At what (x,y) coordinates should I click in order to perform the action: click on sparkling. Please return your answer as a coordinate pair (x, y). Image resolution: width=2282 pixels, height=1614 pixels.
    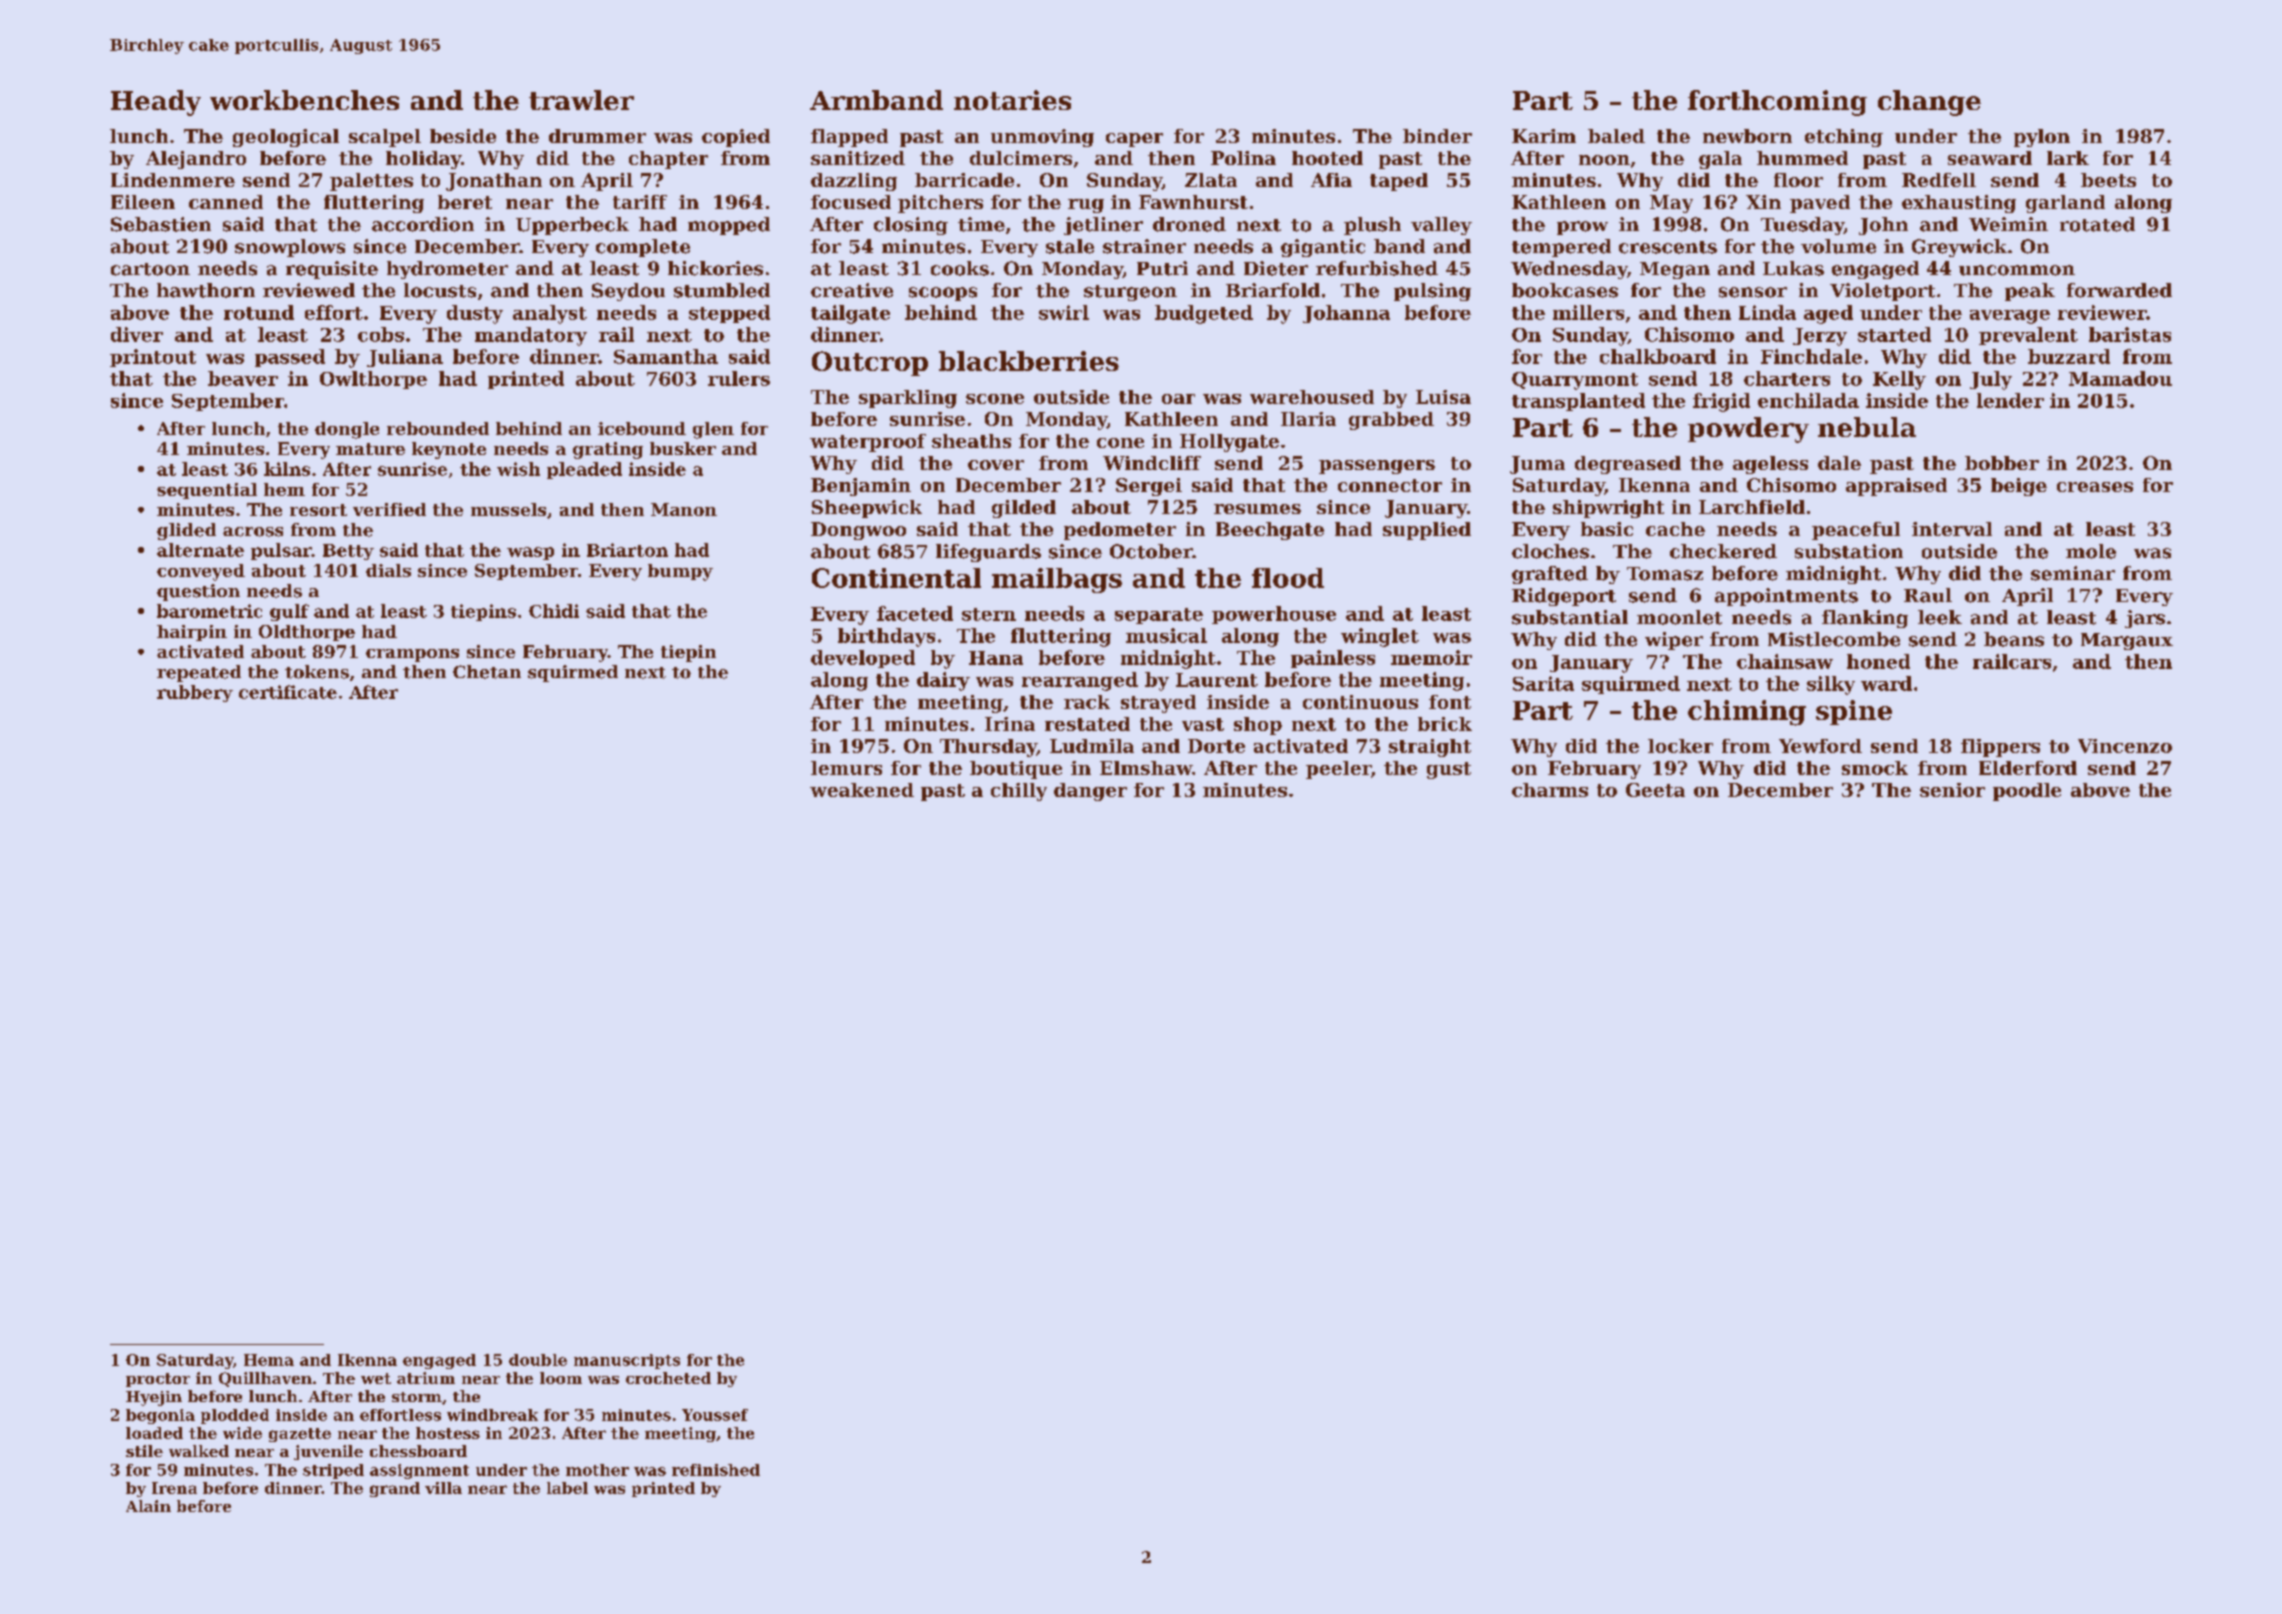
    Looking at the image, I should click on (908, 399).
